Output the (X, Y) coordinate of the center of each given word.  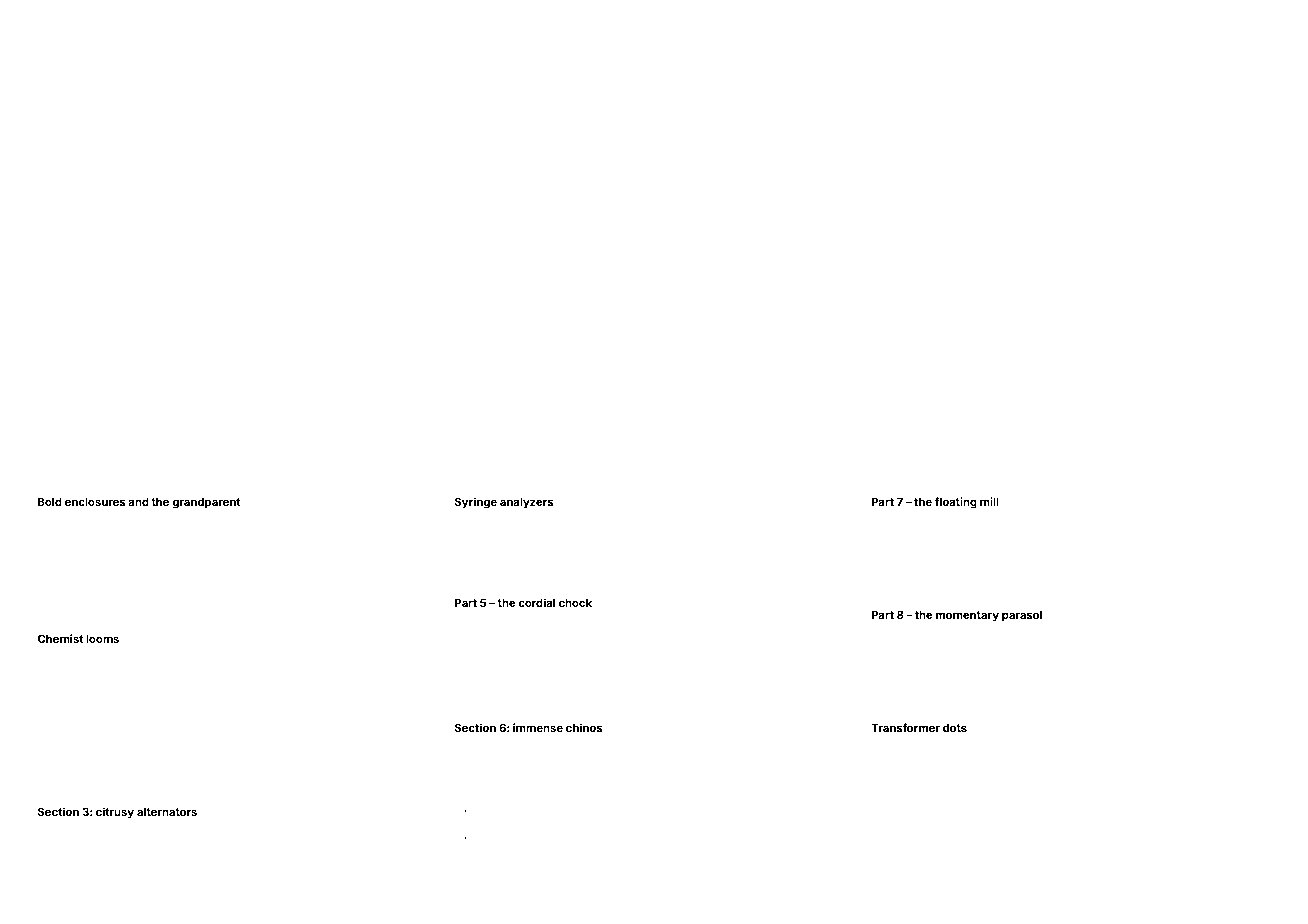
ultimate (1093, 745)
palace (52, 794)
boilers (486, 585)
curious (138, 543)
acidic (1007, 561)
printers (772, 745)
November (61, 608)
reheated (57, 703)
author (1138, 549)
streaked (592, 561)
